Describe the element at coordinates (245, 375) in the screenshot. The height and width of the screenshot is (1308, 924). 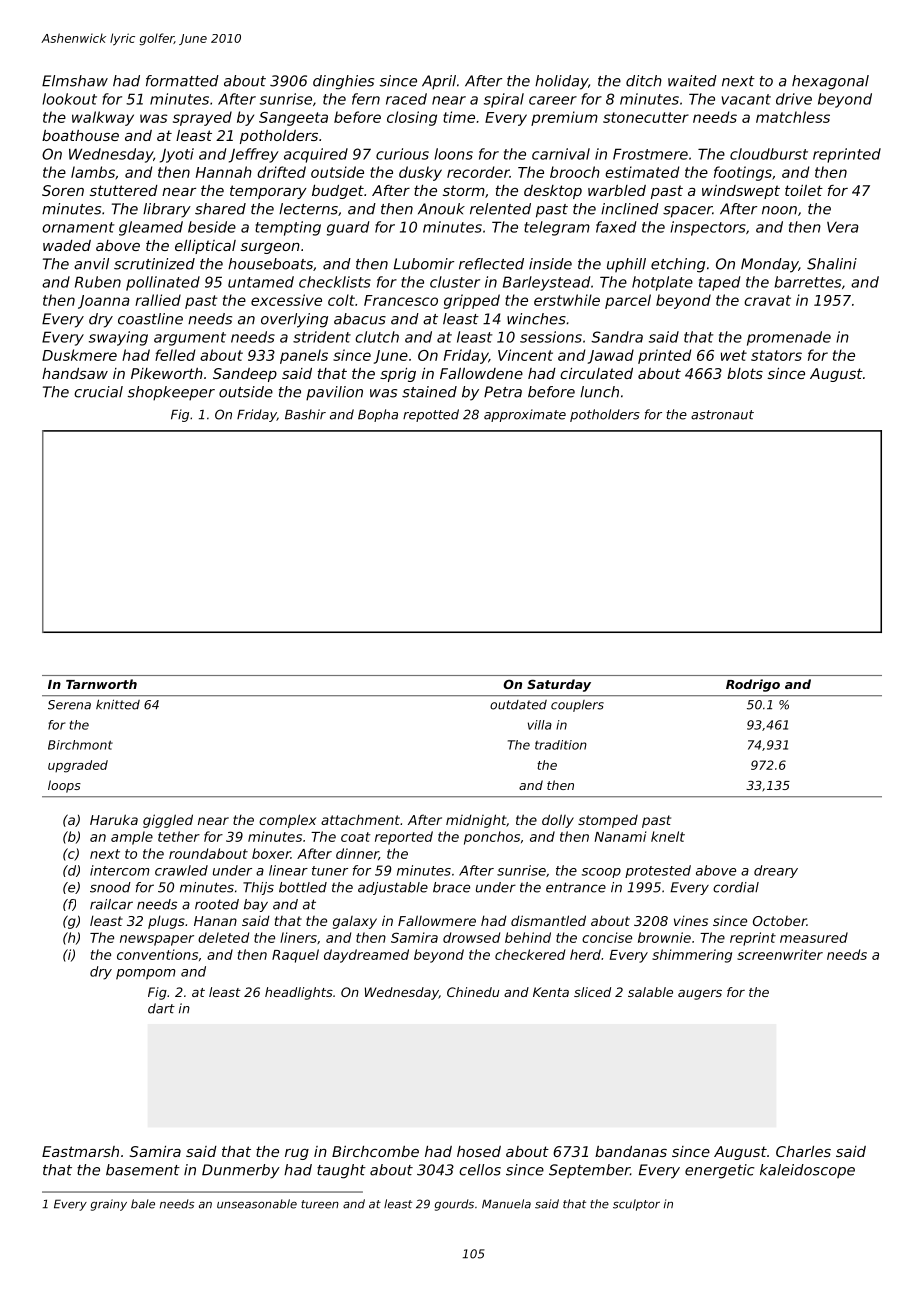
I see `Sandeep` at that location.
